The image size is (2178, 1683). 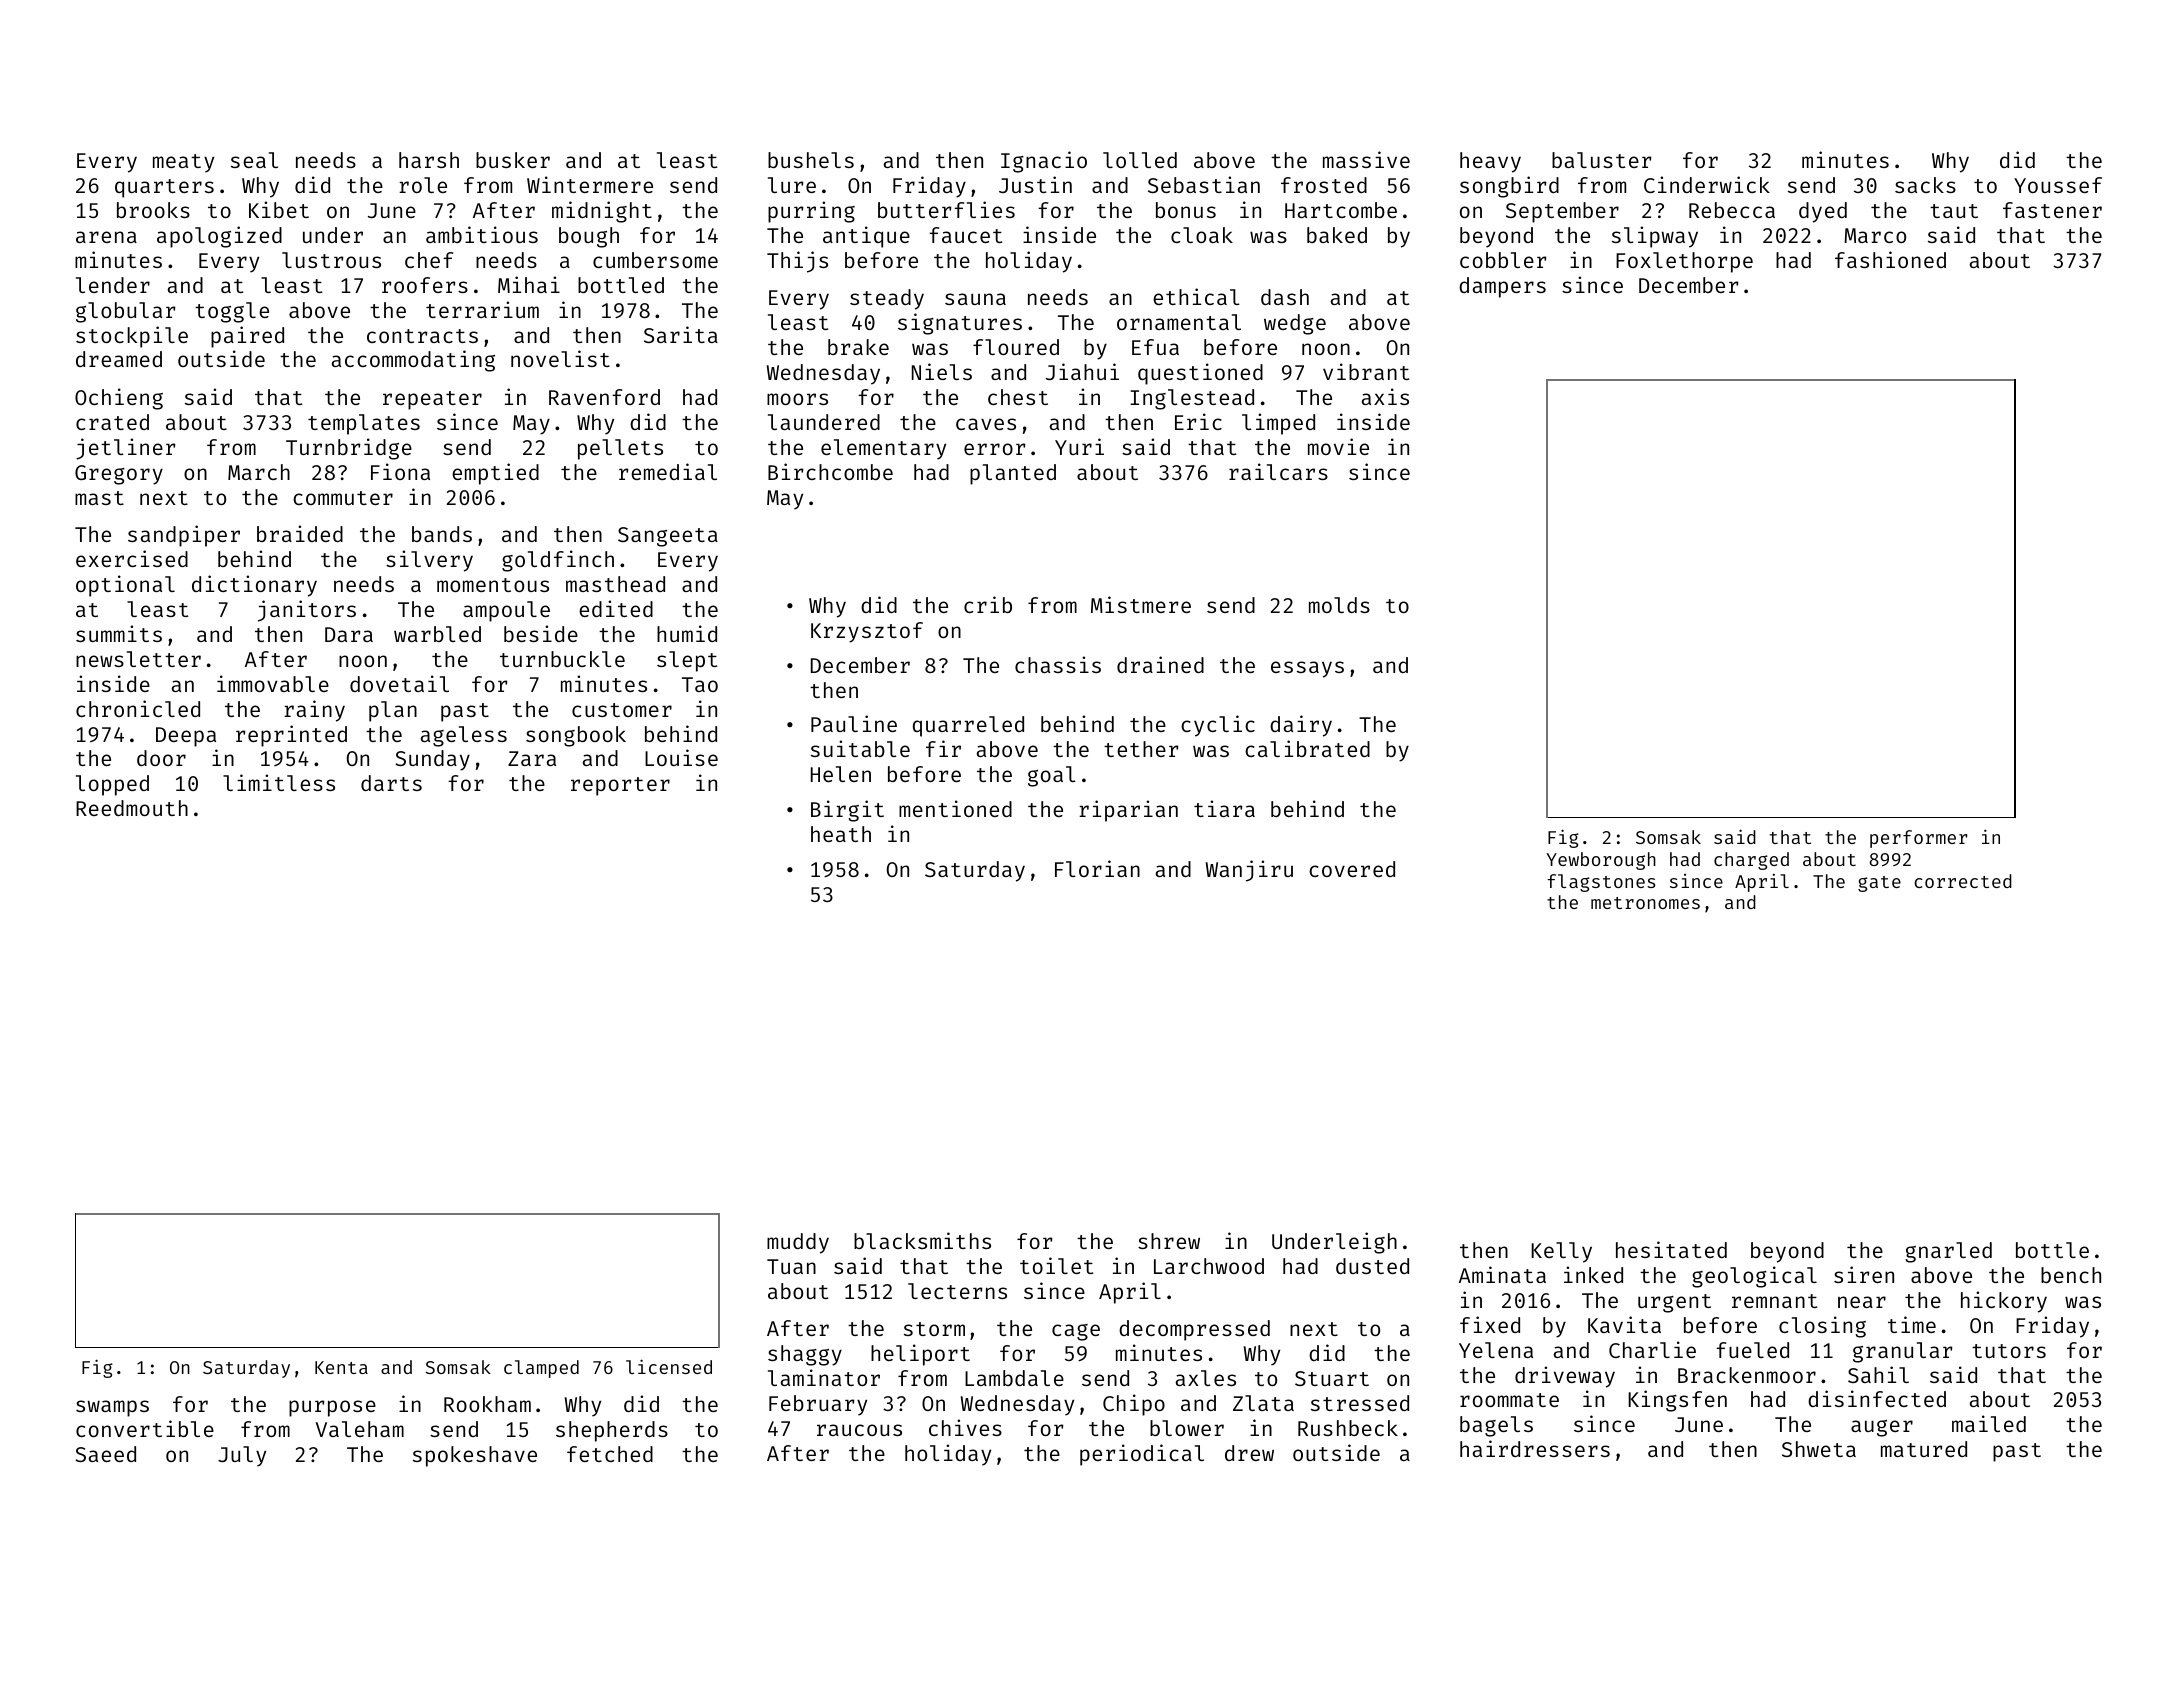 What do you see at coordinates (986, 424) in the screenshot?
I see `caves` at bounding box center [986, 424].
